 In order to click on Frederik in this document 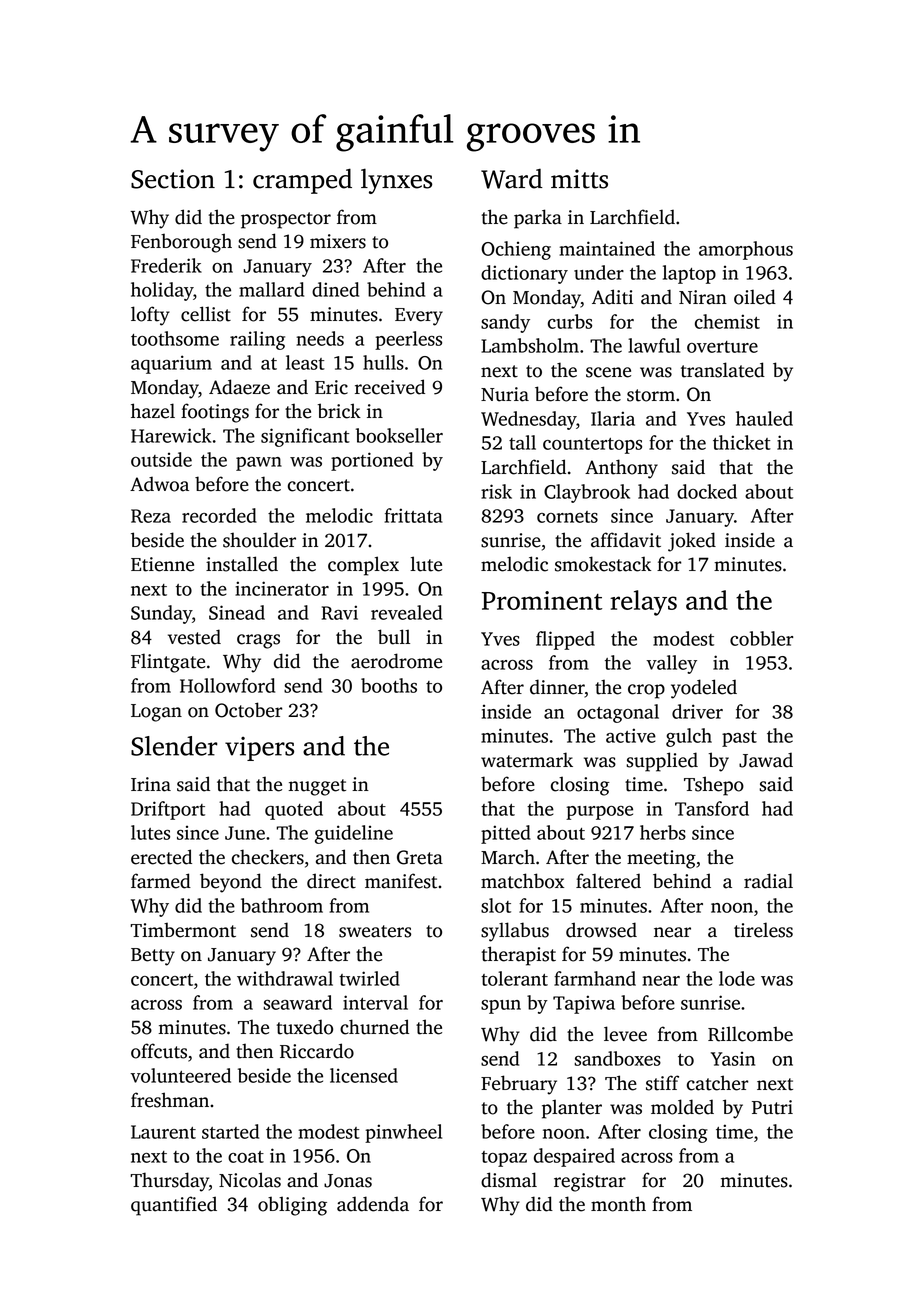, I will do `click(166, 265)`.
